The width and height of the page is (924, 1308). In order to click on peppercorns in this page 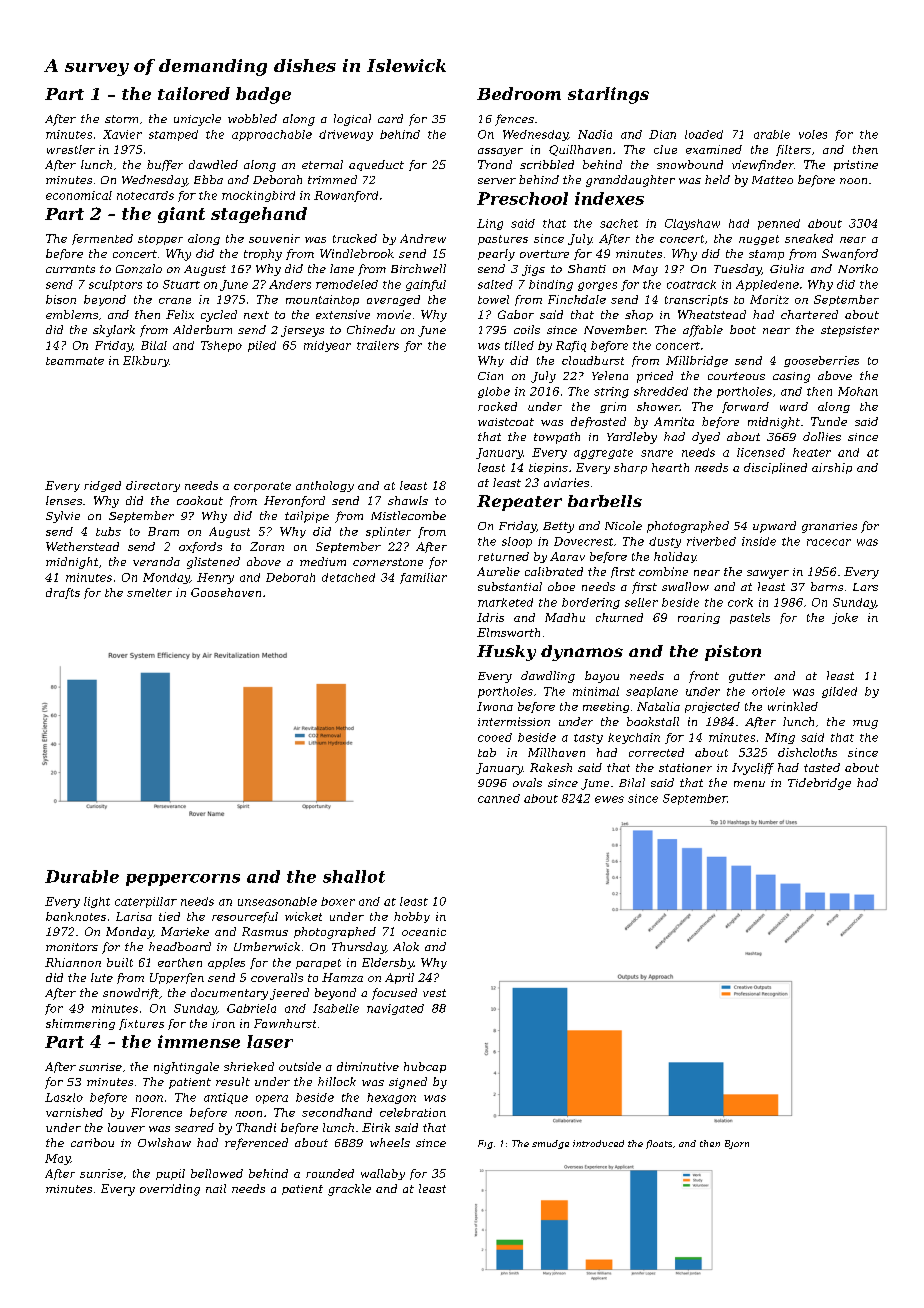, I will do `click(183, 880)`.
